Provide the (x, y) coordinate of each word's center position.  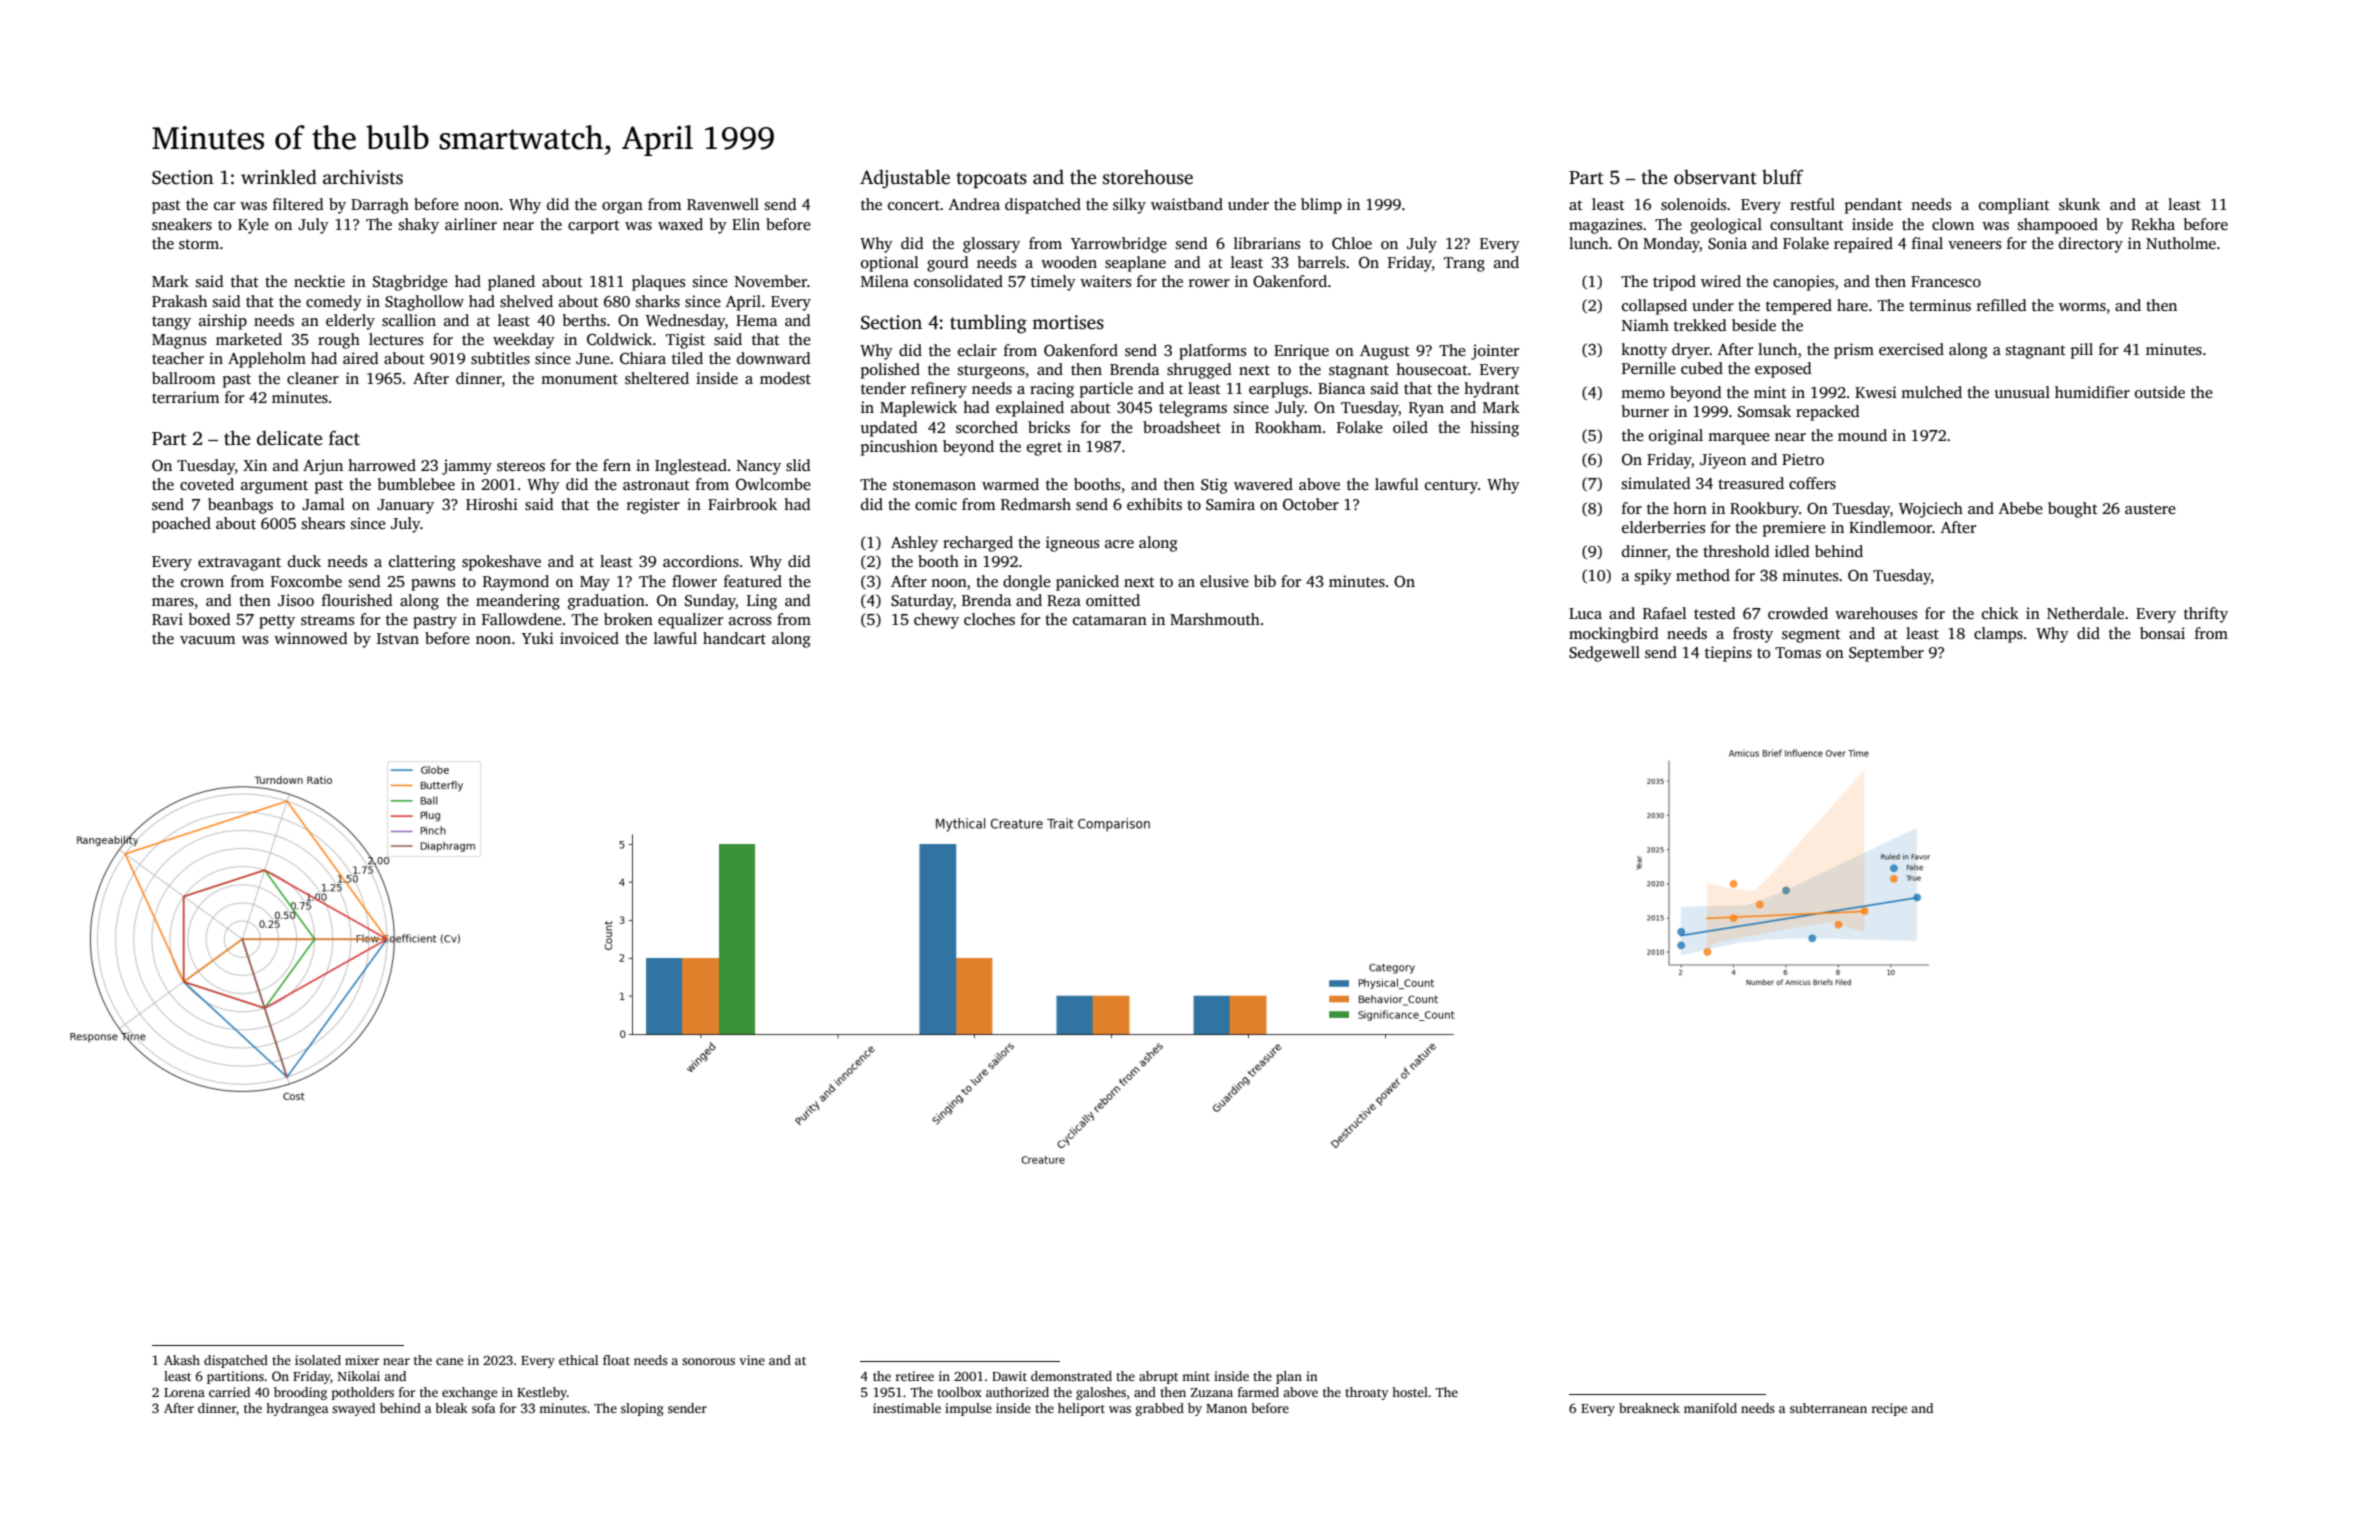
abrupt (1158, 1377)
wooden (1069, 262)
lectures (396, 339)
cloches (989, 619)
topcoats (991, 180)
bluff (1782, 176)
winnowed (311, 638)
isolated (318, 1360)
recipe (1889, 1409)
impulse (968, 1409)
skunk (2079, 204)
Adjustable (905, 179)
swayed (353, 1409)
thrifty (2206, 615)
